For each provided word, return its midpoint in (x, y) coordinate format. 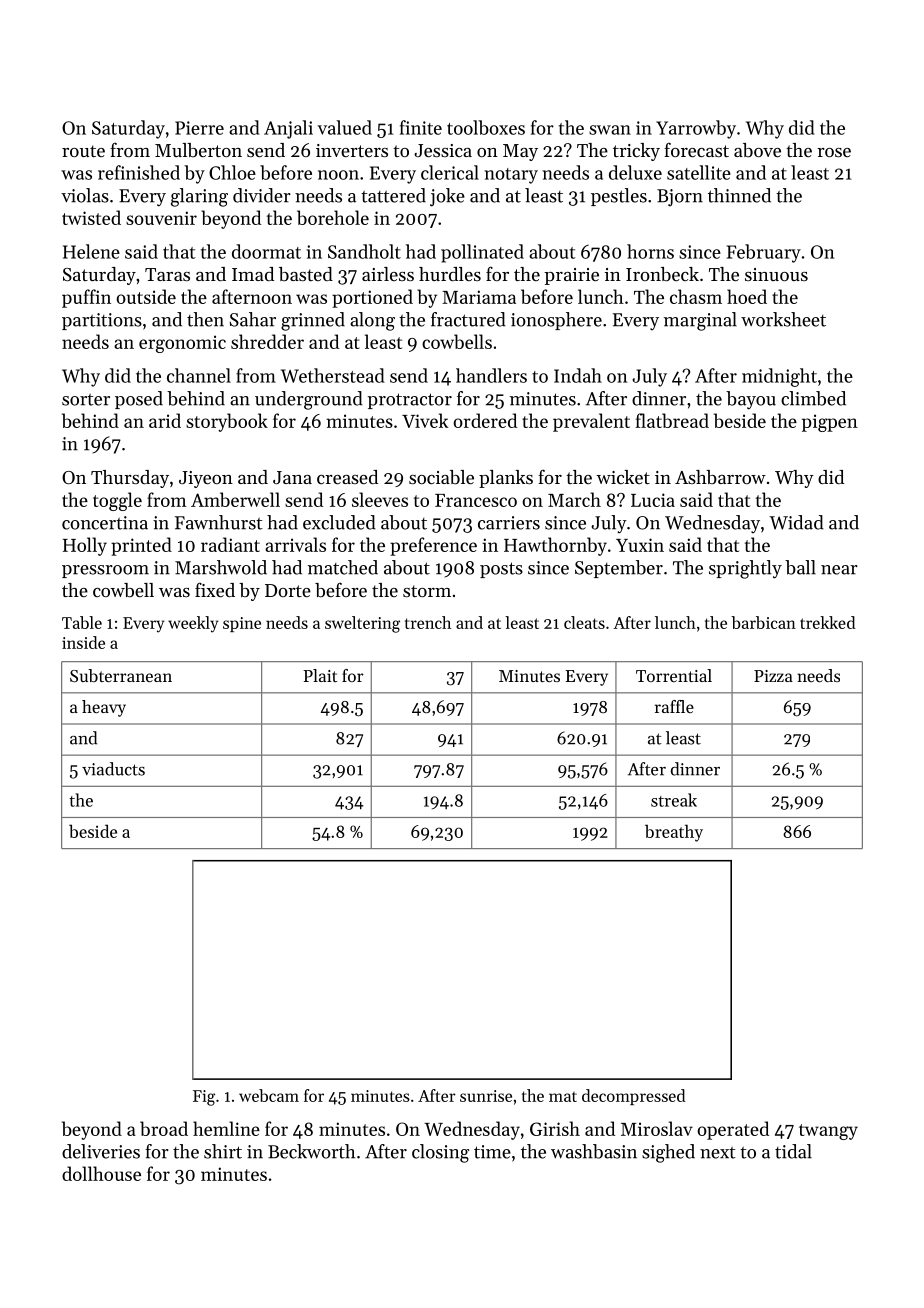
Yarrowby (696, 129)
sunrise (486, 1096)
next (718, 1153)
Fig (204, 1098)
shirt (223, 1151)
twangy (828, 1132)
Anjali (288, 129)
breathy (674, 833)
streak (674, 800)
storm (427, 591)
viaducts (113, 769)
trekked (828, 622)
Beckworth (311, 1151)
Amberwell (235, 499)
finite (421, 127)
